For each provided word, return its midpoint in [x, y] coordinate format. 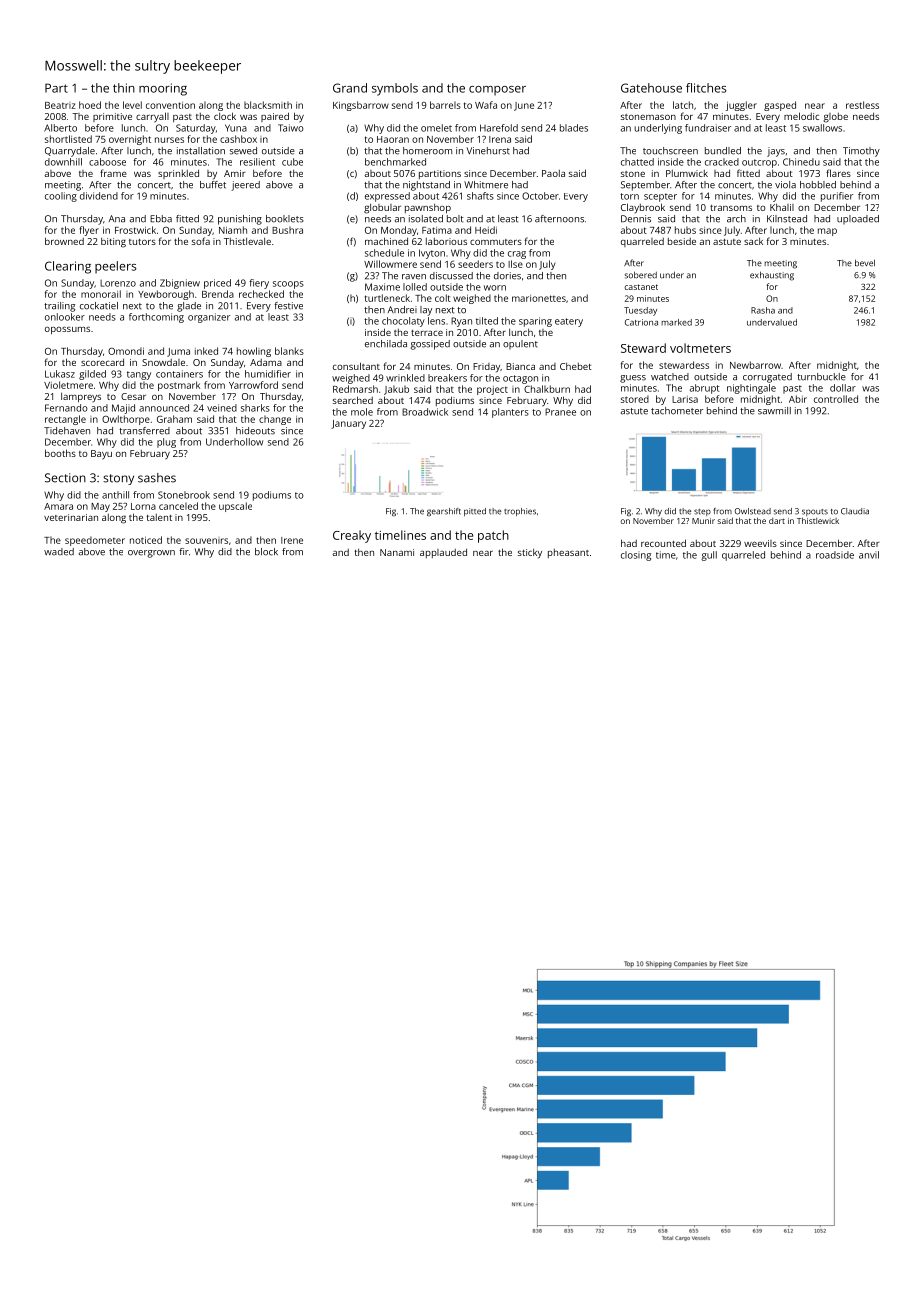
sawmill [774, 411]
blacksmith [268, 105]
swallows [822, 128]
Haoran [393, 139]
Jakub [396, 390]
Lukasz [60, 374]
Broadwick [425, 412]
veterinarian [71, 517]
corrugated [767, 378]
